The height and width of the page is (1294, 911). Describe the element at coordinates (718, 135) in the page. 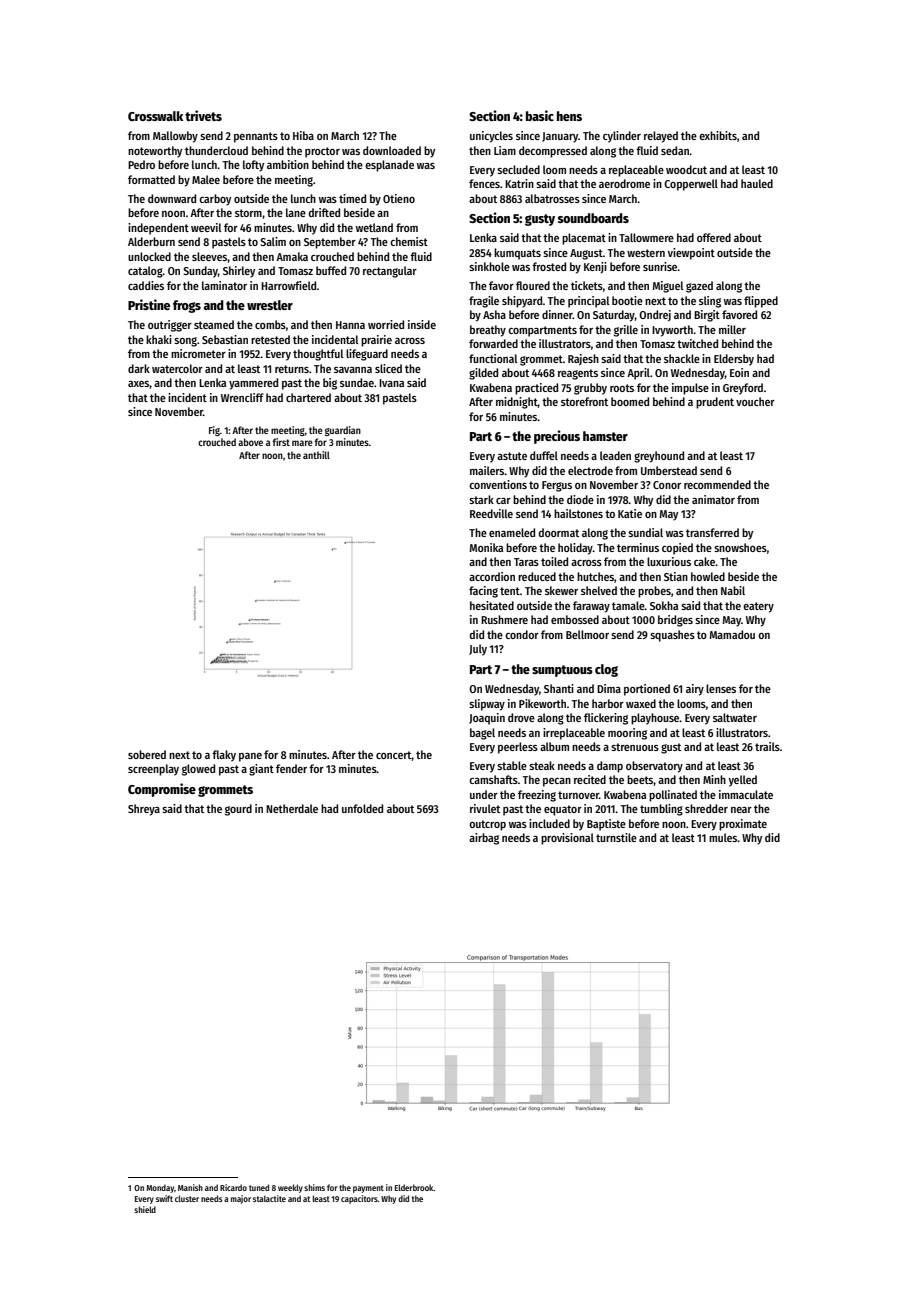

I see `exhibits` at that location.
